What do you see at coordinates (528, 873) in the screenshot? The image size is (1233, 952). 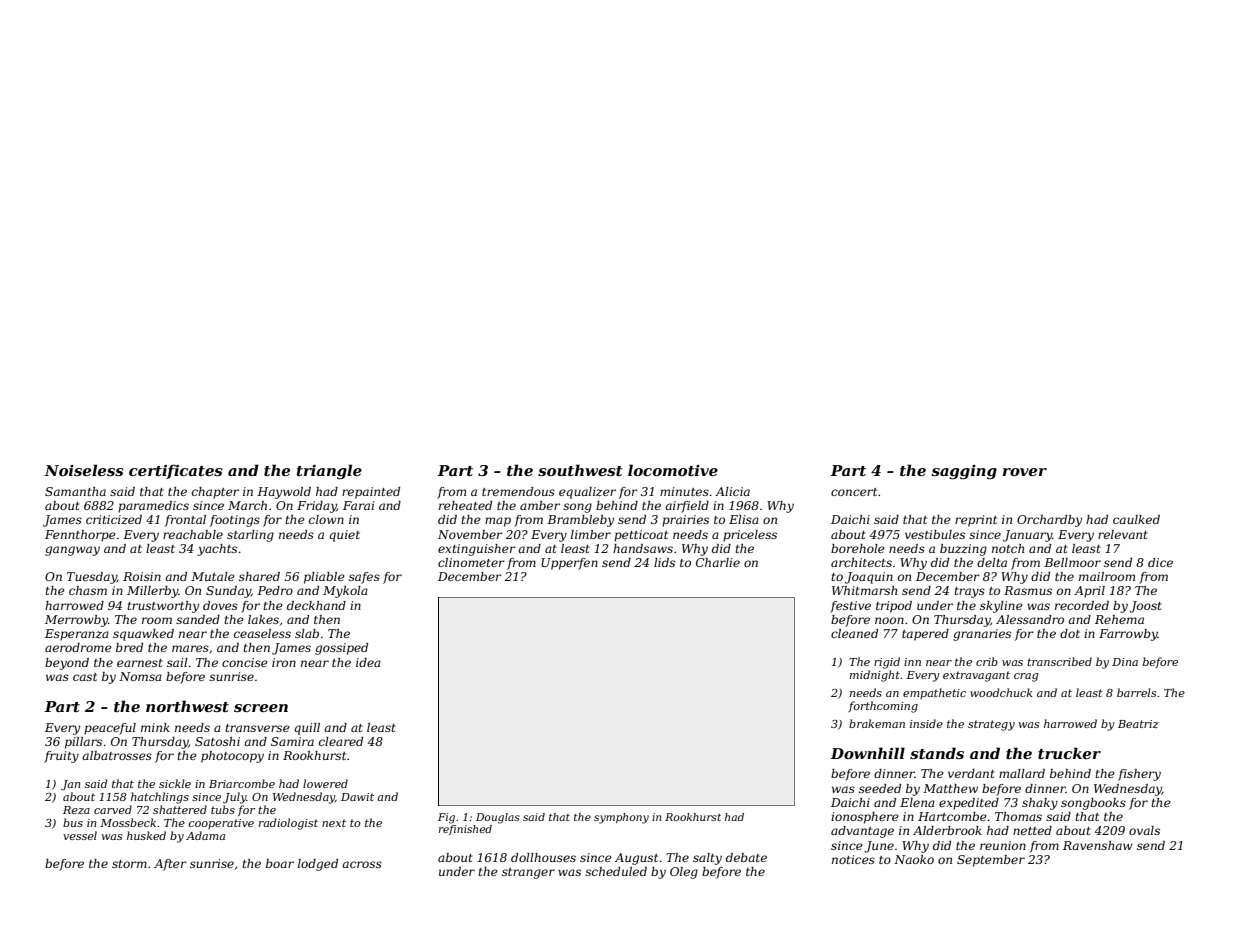 I see `stranger` at bounding box center [528, 873].
